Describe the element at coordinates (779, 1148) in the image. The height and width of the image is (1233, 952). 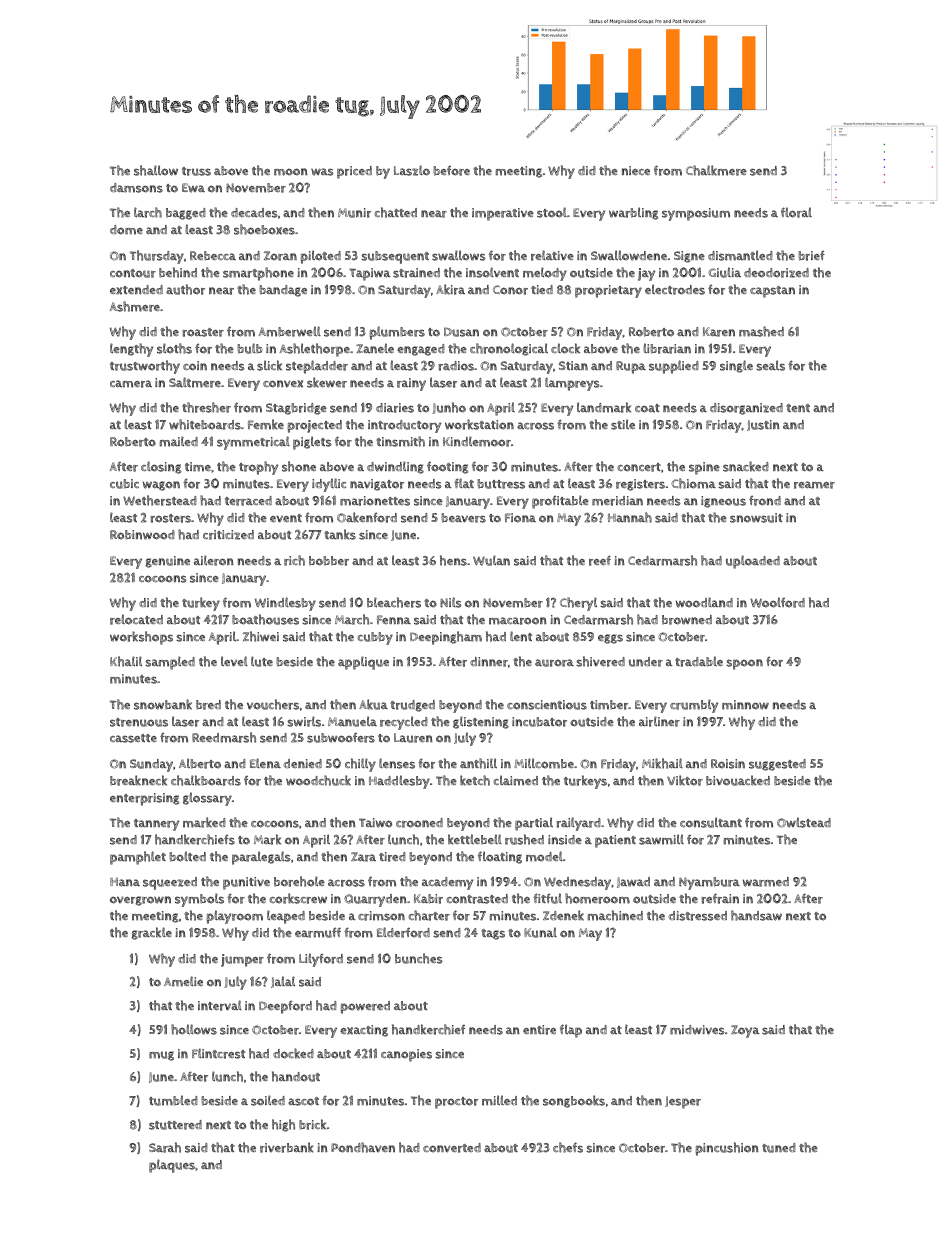
I see `tuned` at that location.
